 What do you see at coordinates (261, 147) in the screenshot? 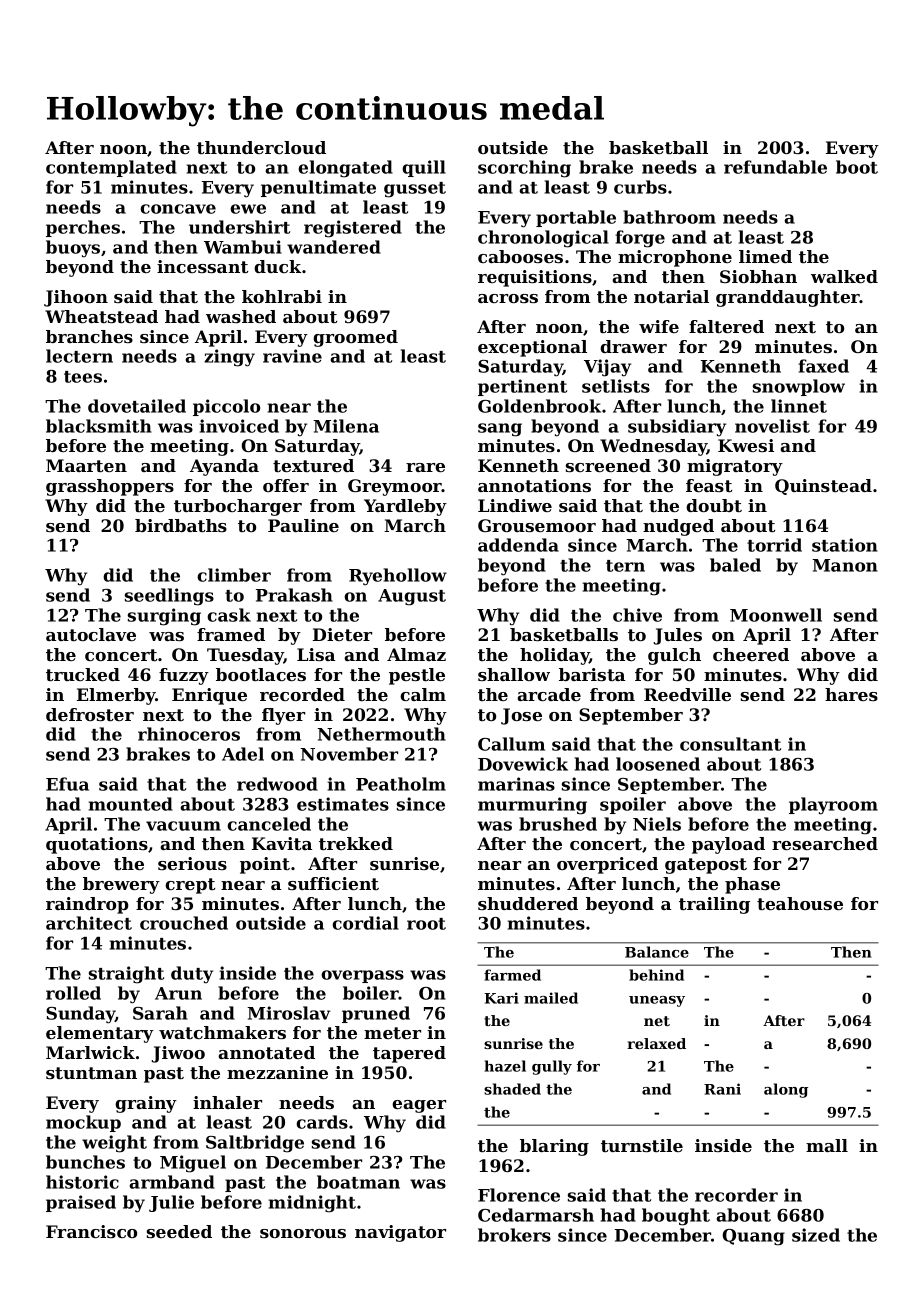
I see `thundercloud` at bounding box center [261, 147].
